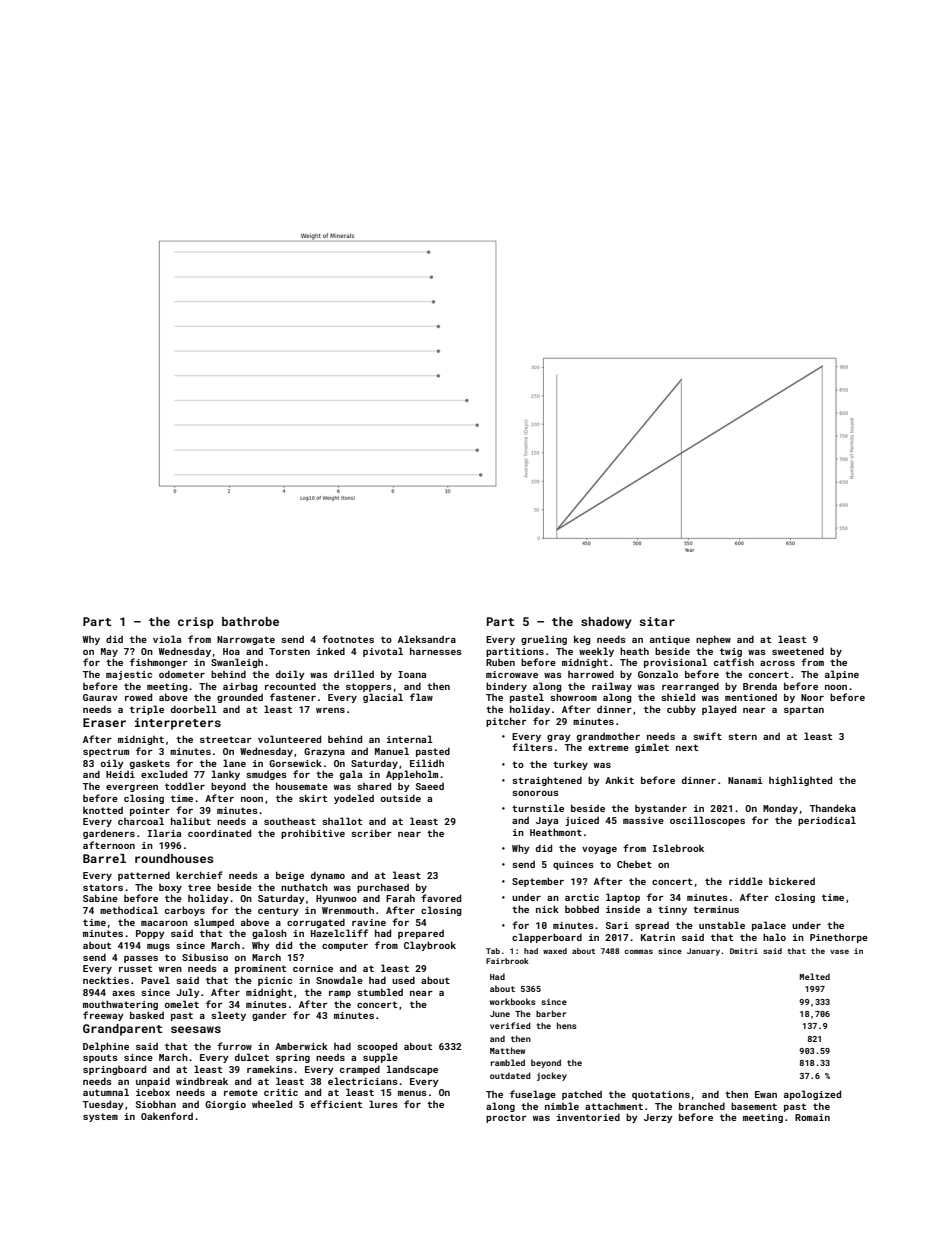  What do you see at coordinates (383, 1104) in the page?
I see `lures` at bounding box center [383, 1104].
